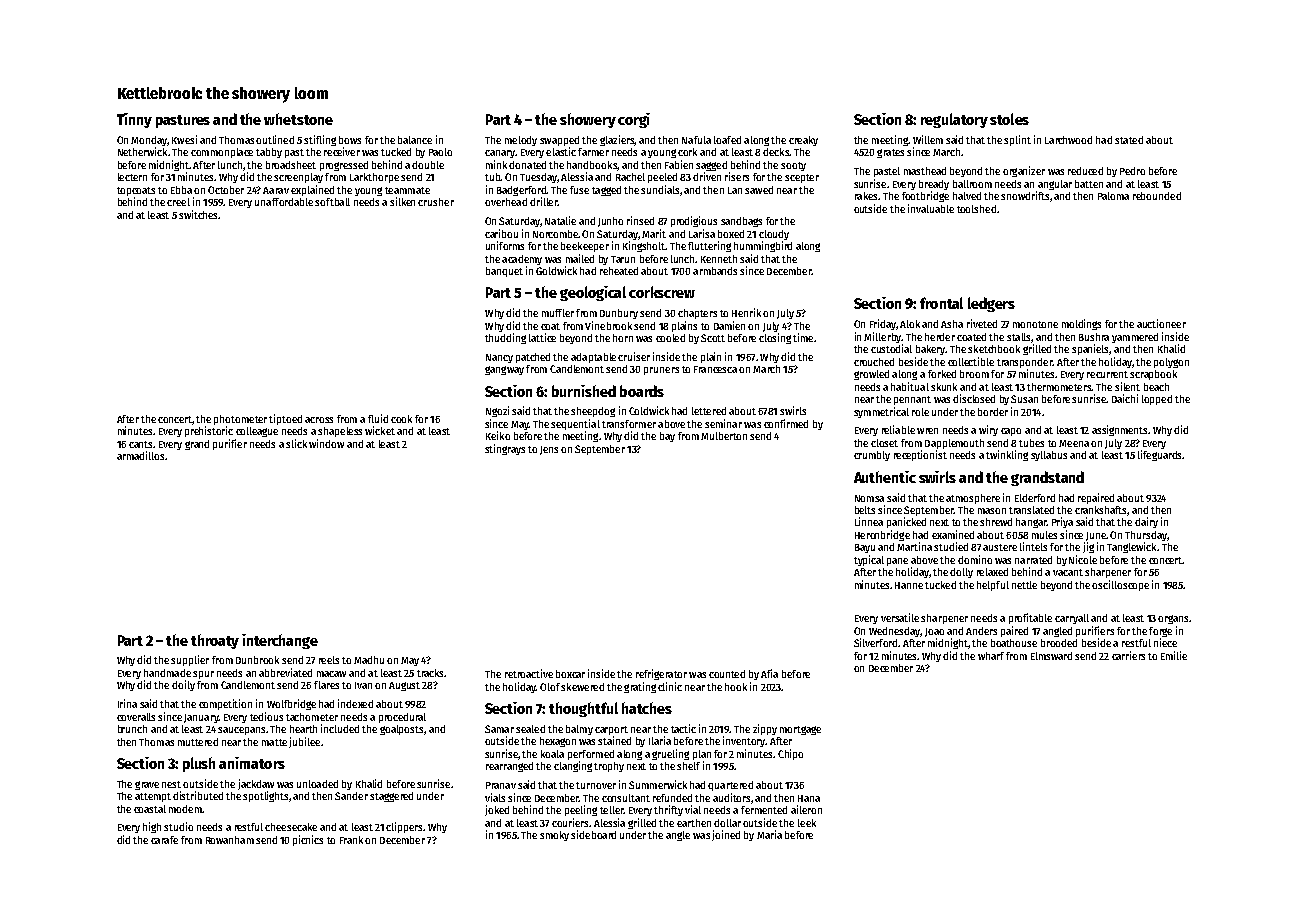 Image resolution: width=1308 pixels, height=924 pixels. I want to click on throaty, so click(215, 641).
